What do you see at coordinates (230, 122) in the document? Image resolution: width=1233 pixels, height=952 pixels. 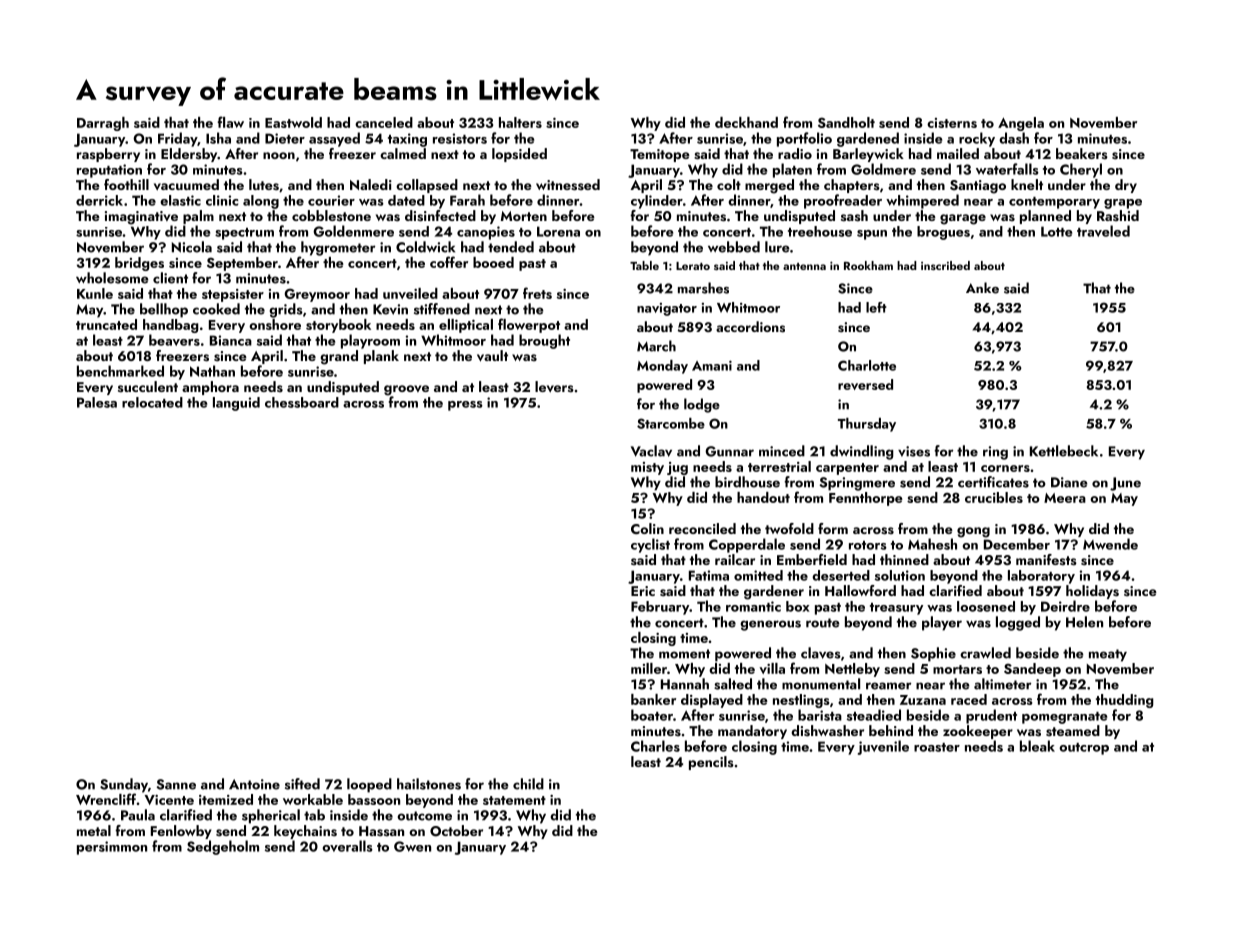 I see `flaw` at bounding box center [230, 122].
